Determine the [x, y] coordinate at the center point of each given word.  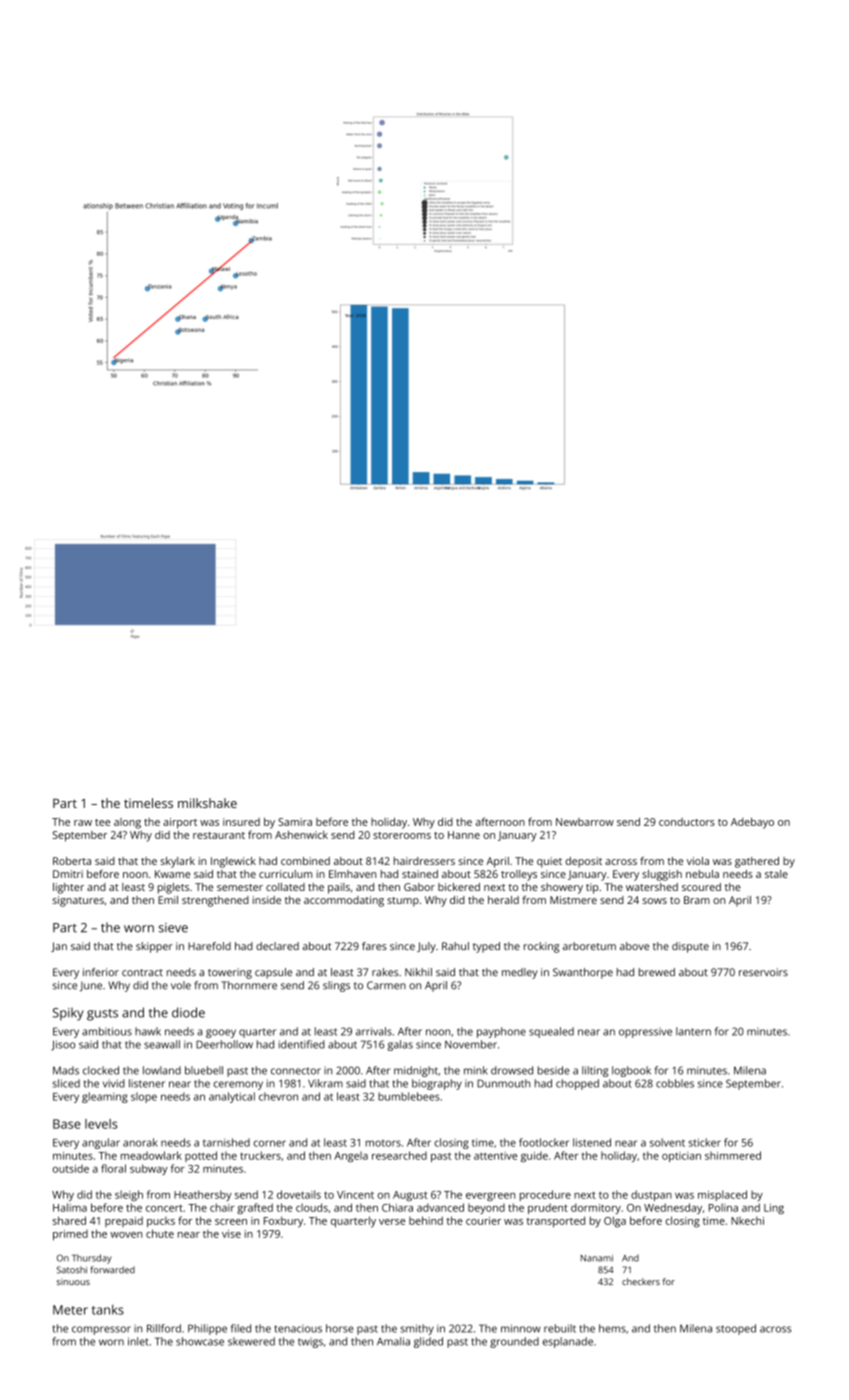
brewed [657, 972]
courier [483, 1221]
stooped [736, 1329]
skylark [177, 862]
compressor [101, 1330]
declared [277, 946]
